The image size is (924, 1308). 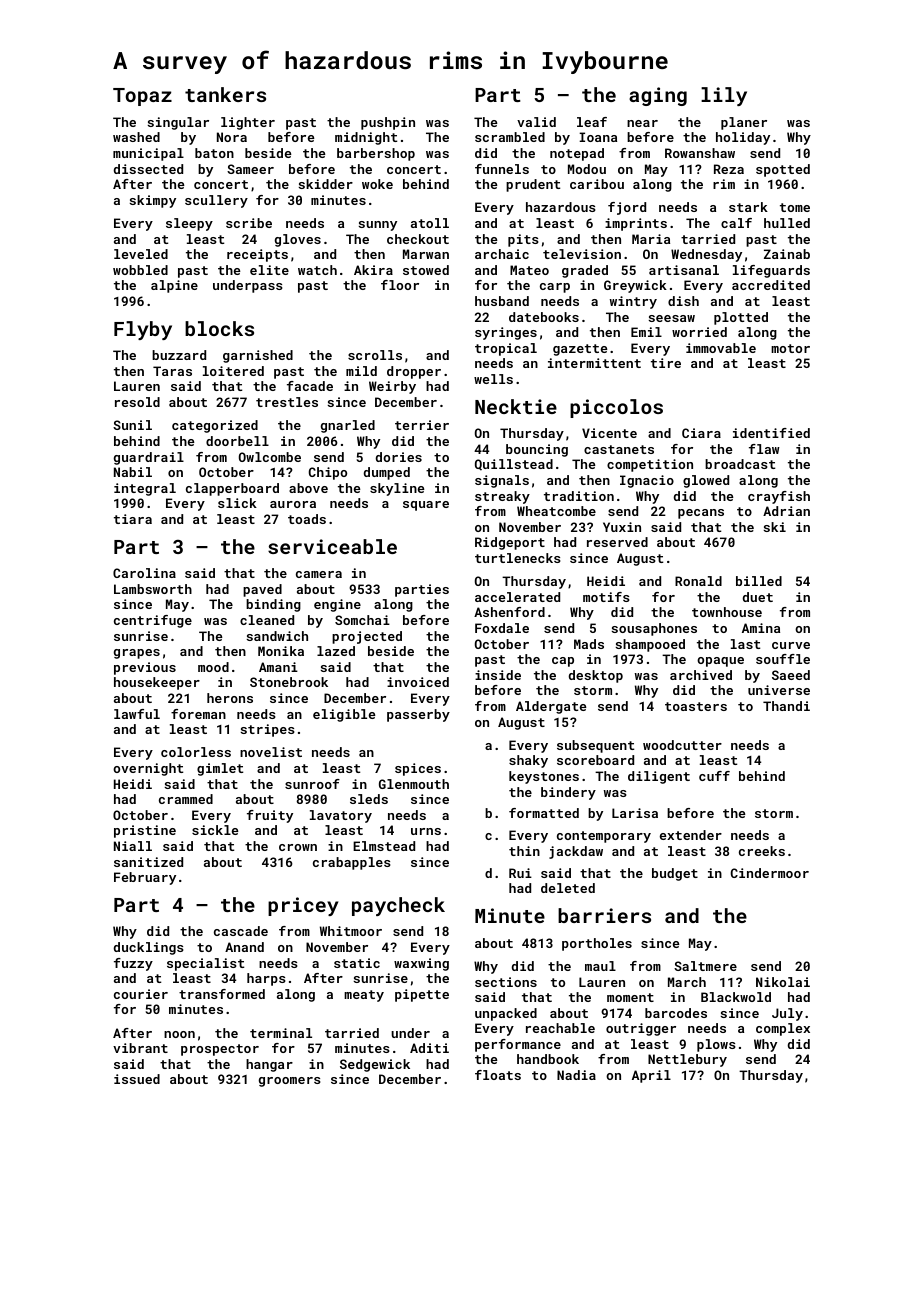 What do you see at coordinates (724, 96) in the screenshot?
I see `lily` at bounding box center [724, 96].
